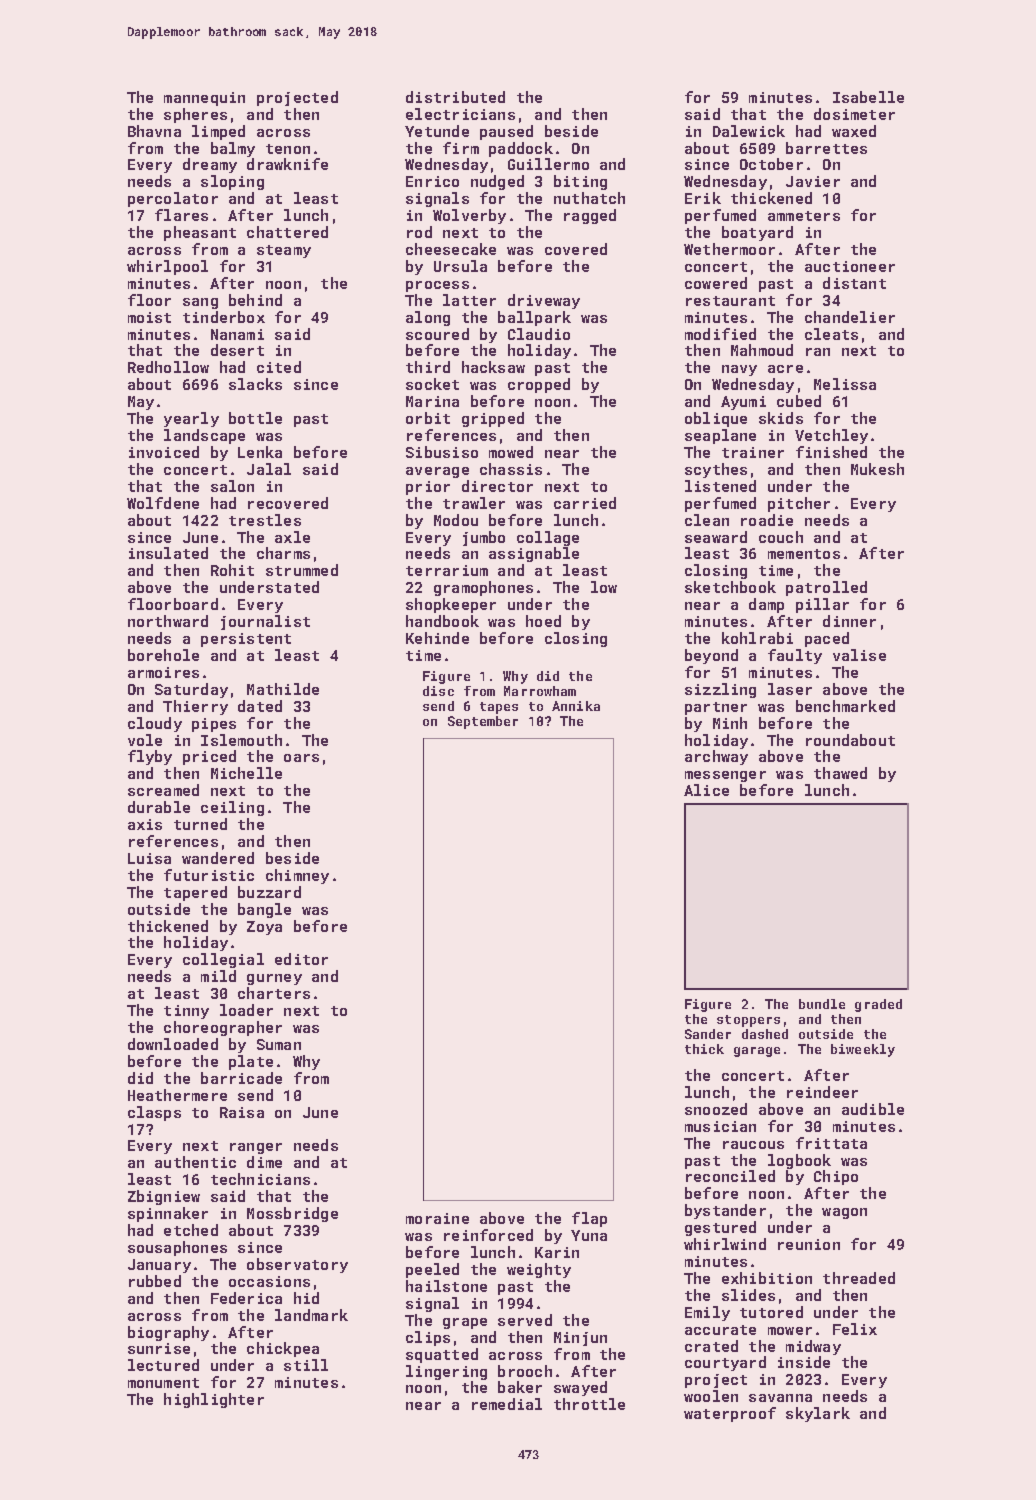  I want to click on dated, so click(260, 706).
